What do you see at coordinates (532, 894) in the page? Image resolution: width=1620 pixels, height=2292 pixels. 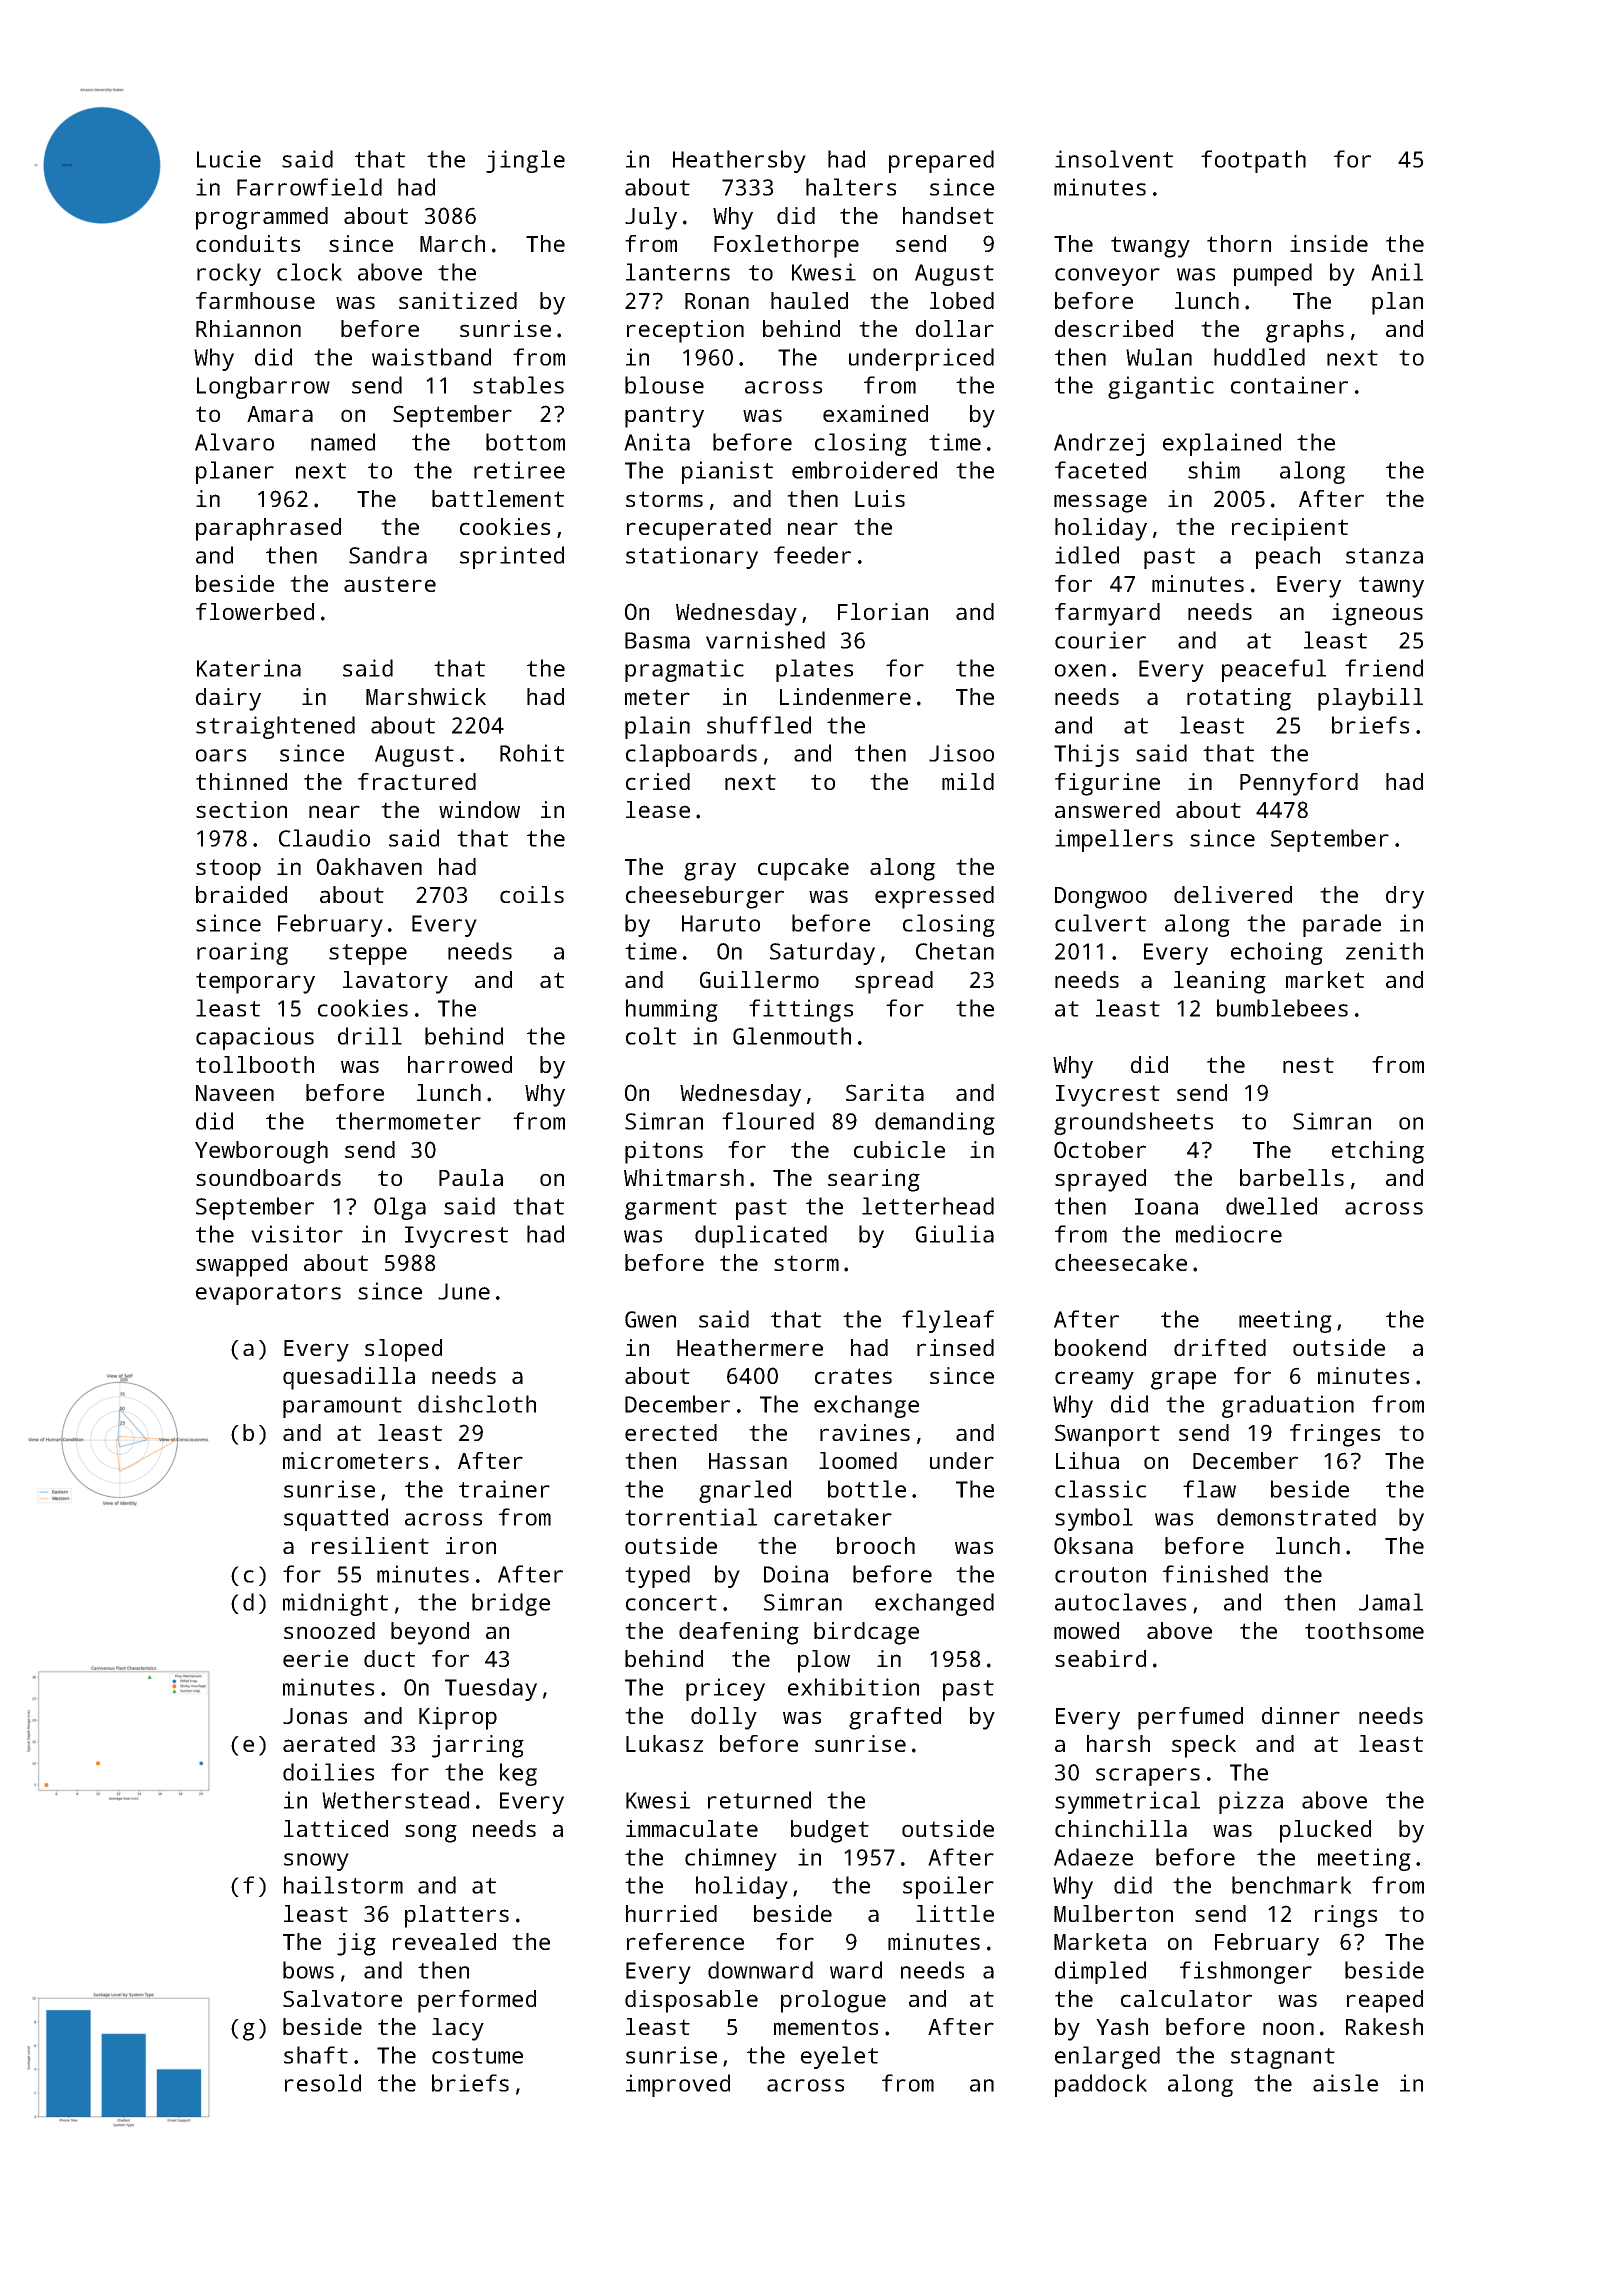 I see `coils` at bounding box center [532, 894].
